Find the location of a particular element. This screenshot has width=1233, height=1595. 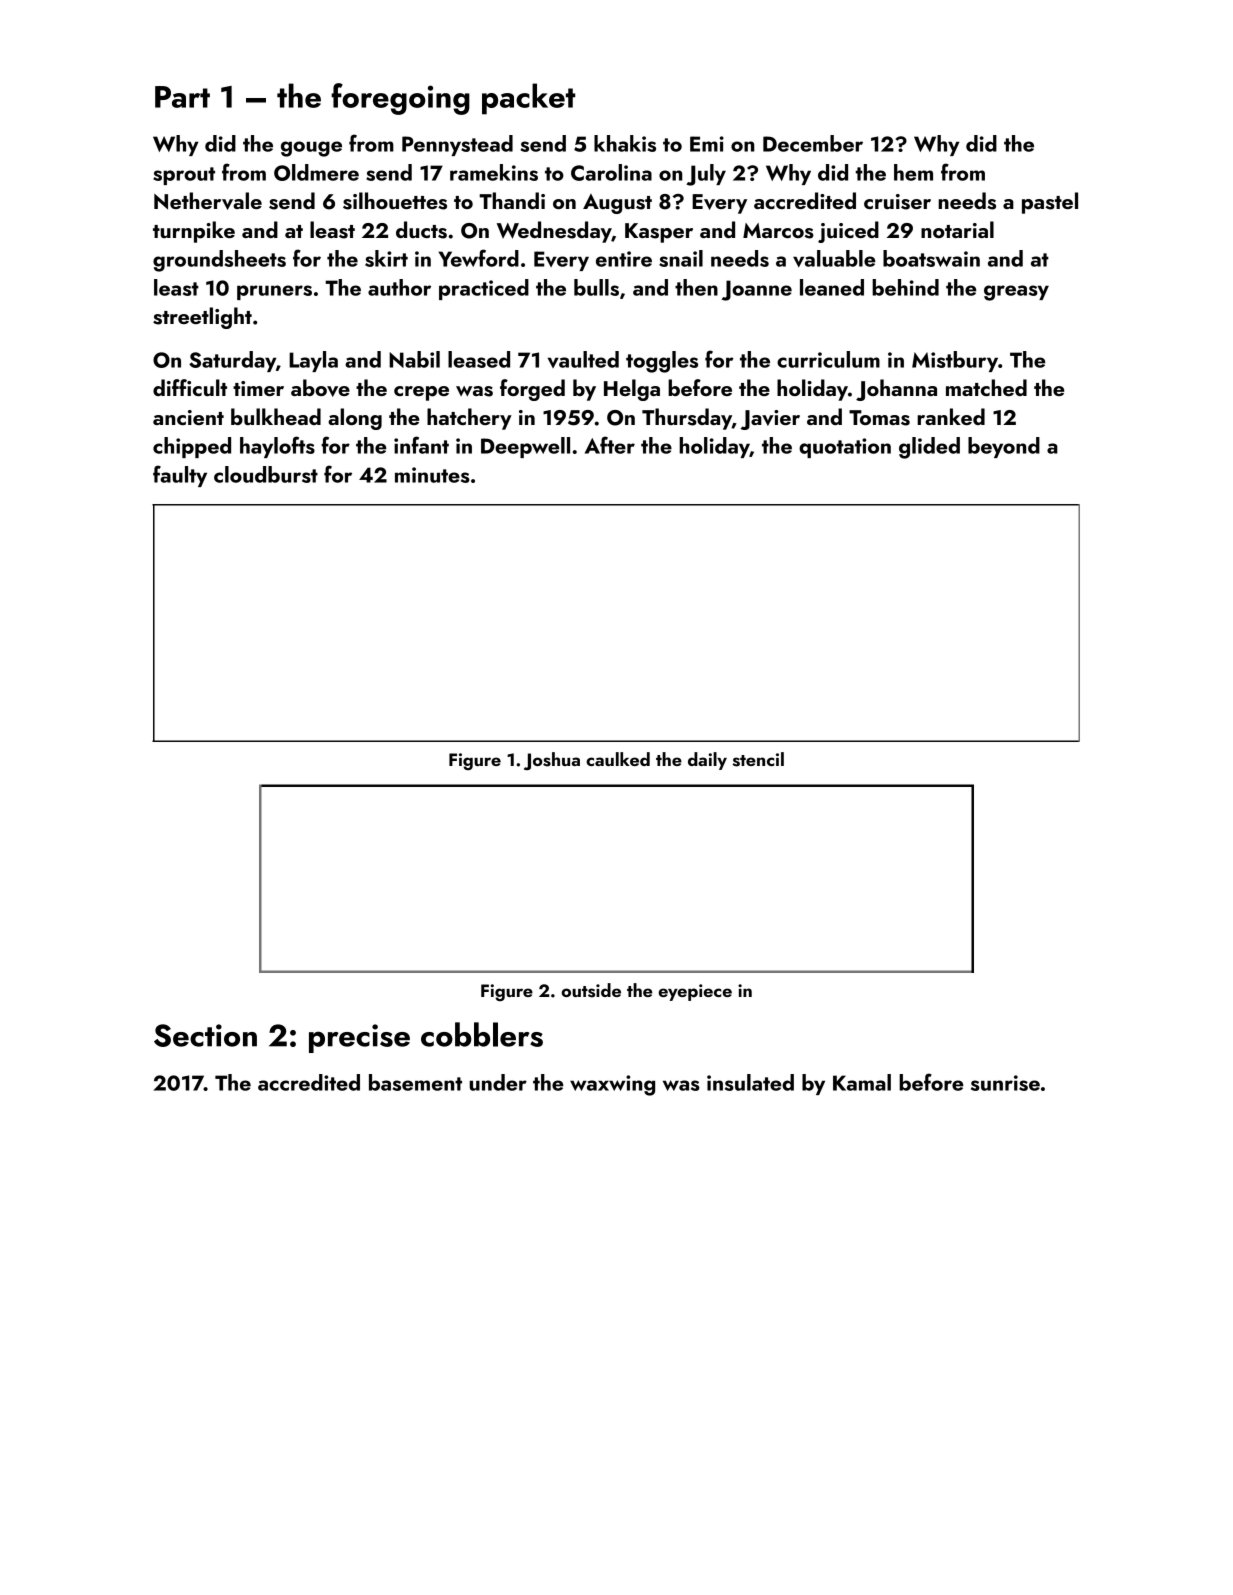

gouge is located at coordinates (311, 149).
